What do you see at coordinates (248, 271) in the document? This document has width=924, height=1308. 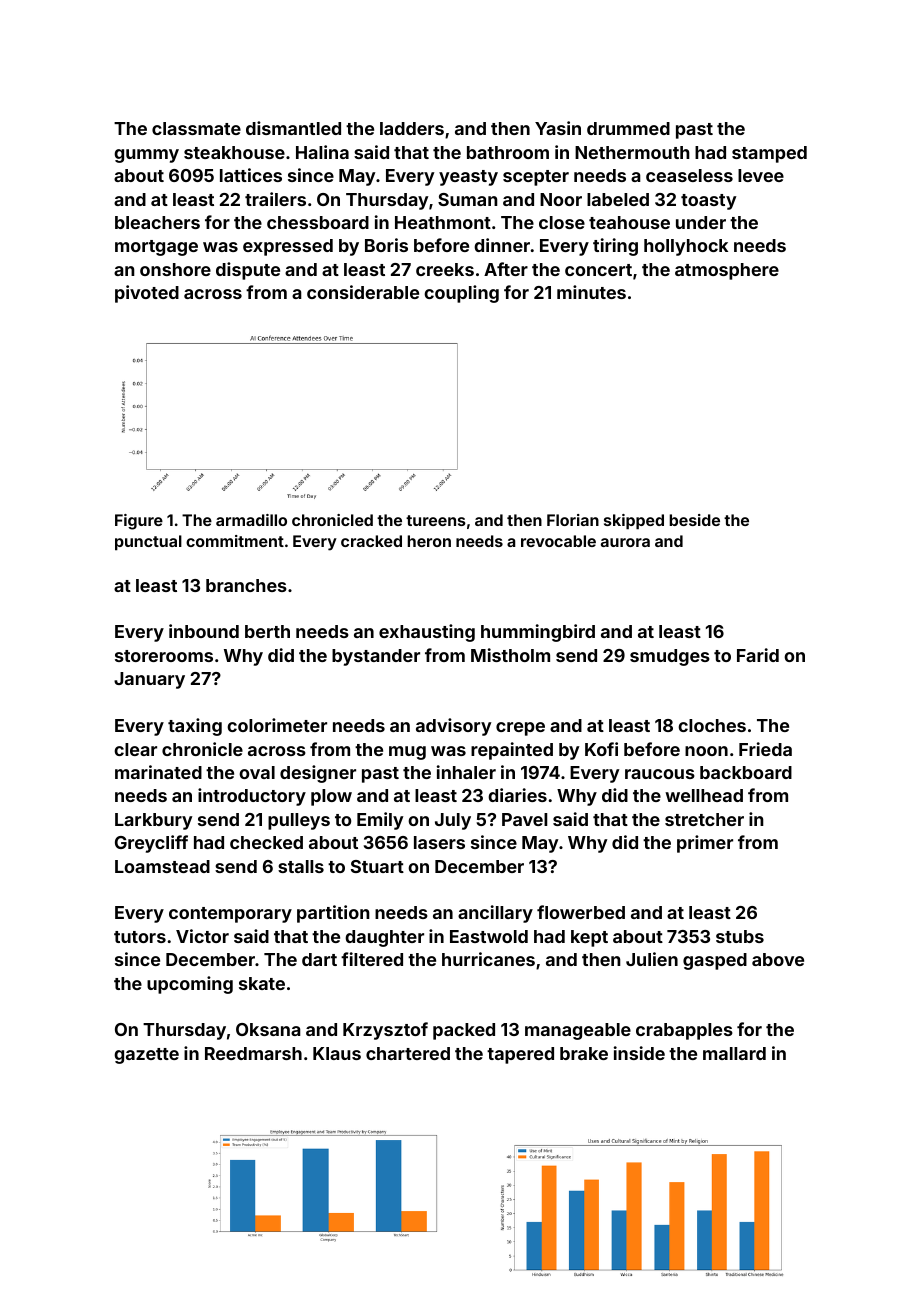 I see `dispute` at bounding box center [248, 271].
